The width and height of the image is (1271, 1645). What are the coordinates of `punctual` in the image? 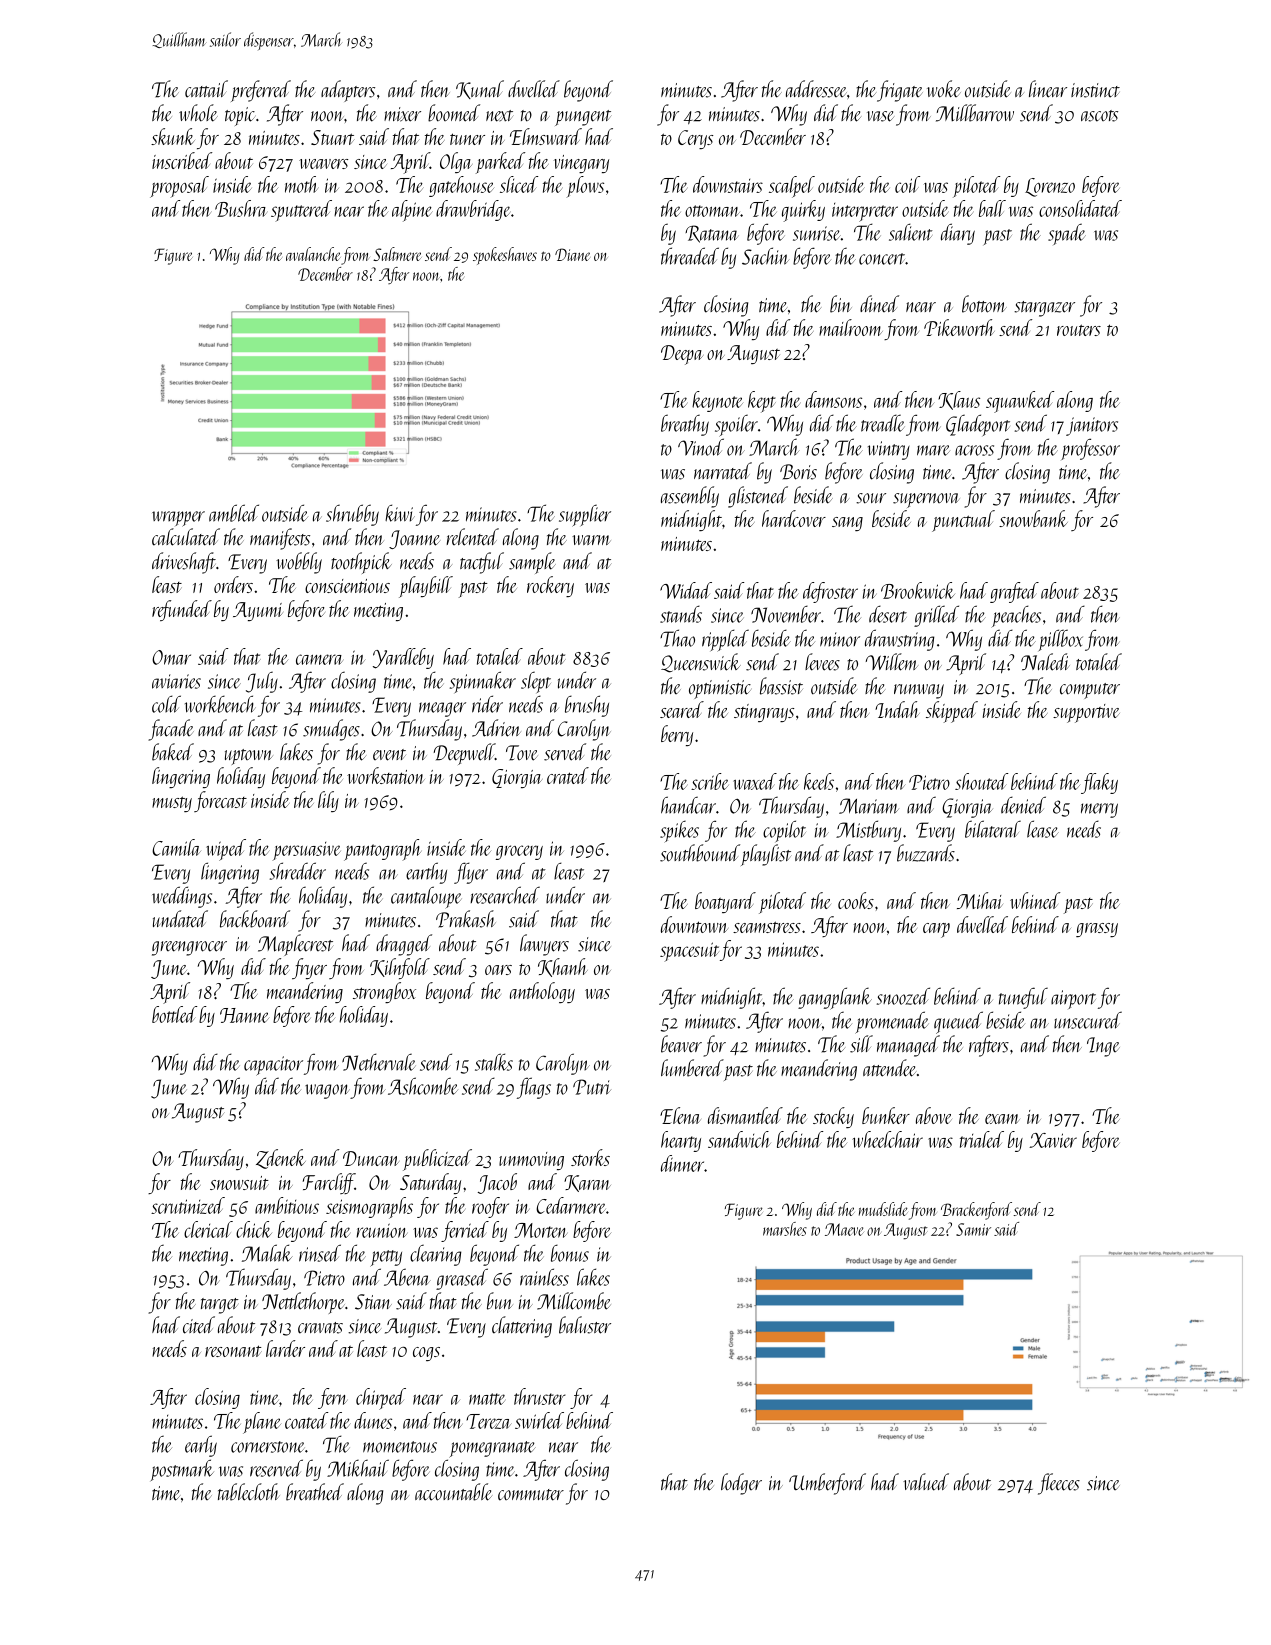 It's located at (963, 521).
